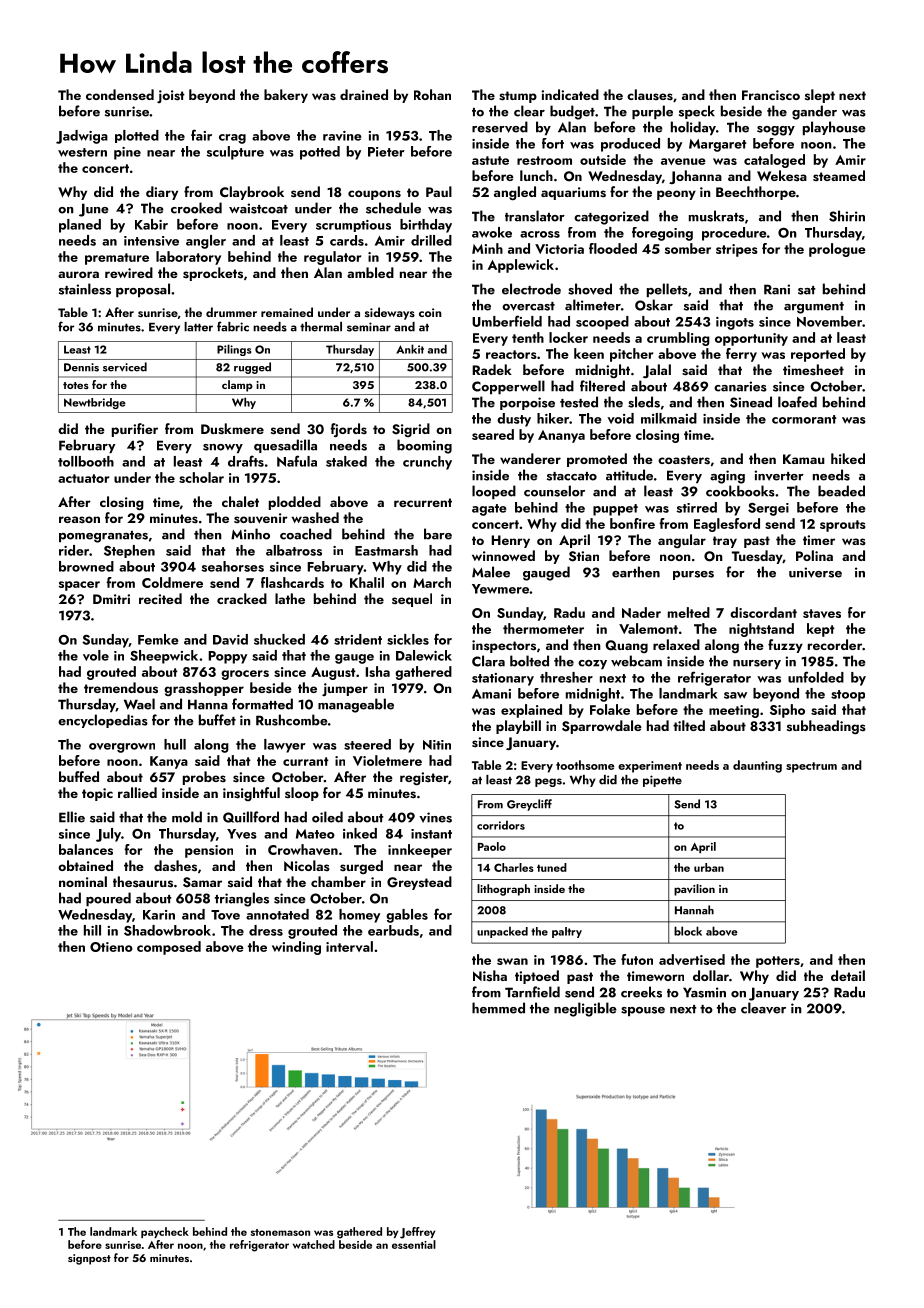  Describe the element at coordinates (820, 96) in the screenshot. I see `slept` at that location.
